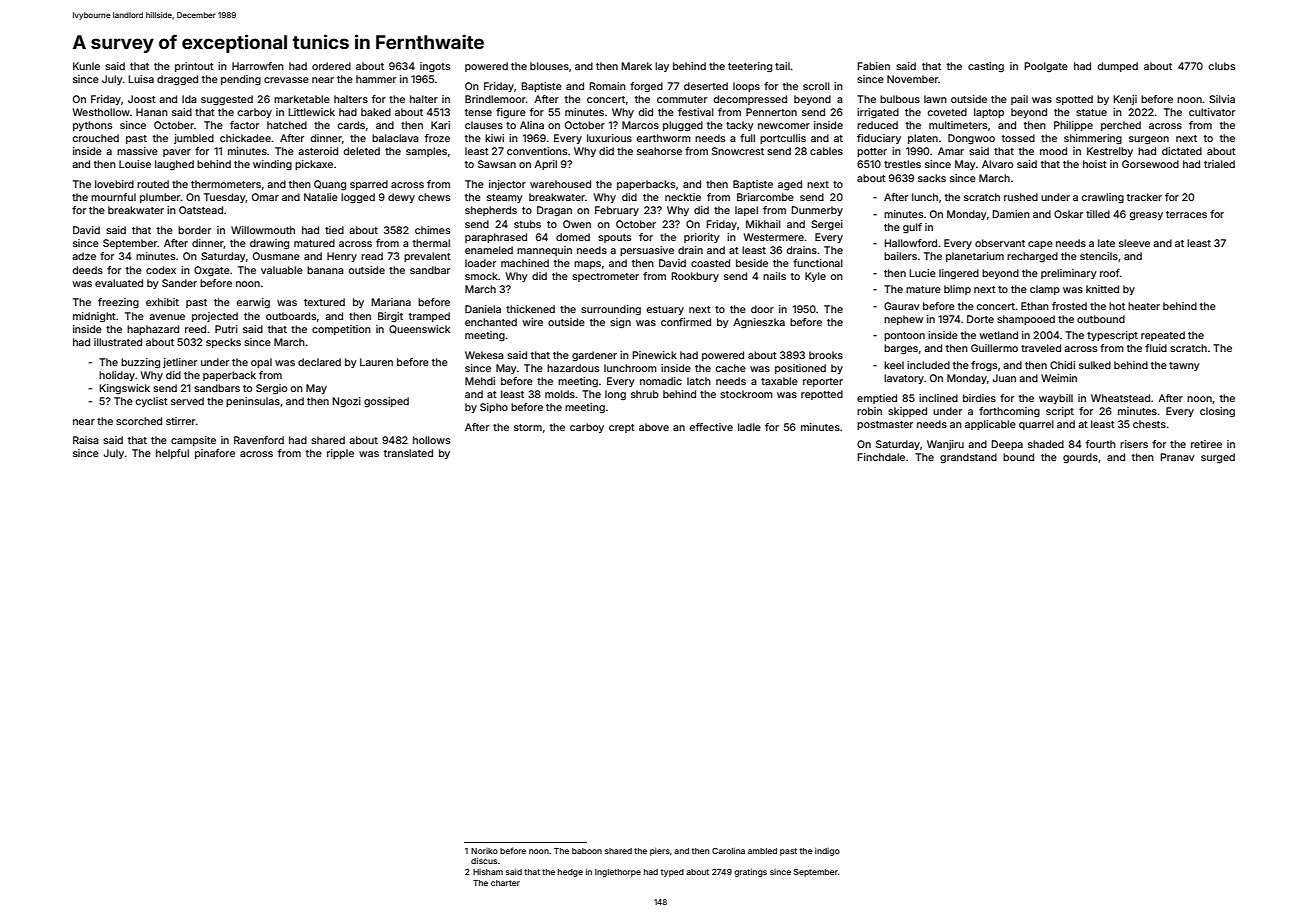 The height and width of the image is (924, 1308). Describe the element at coordinates (622, 428) in the image. I see `crept` at that location.
